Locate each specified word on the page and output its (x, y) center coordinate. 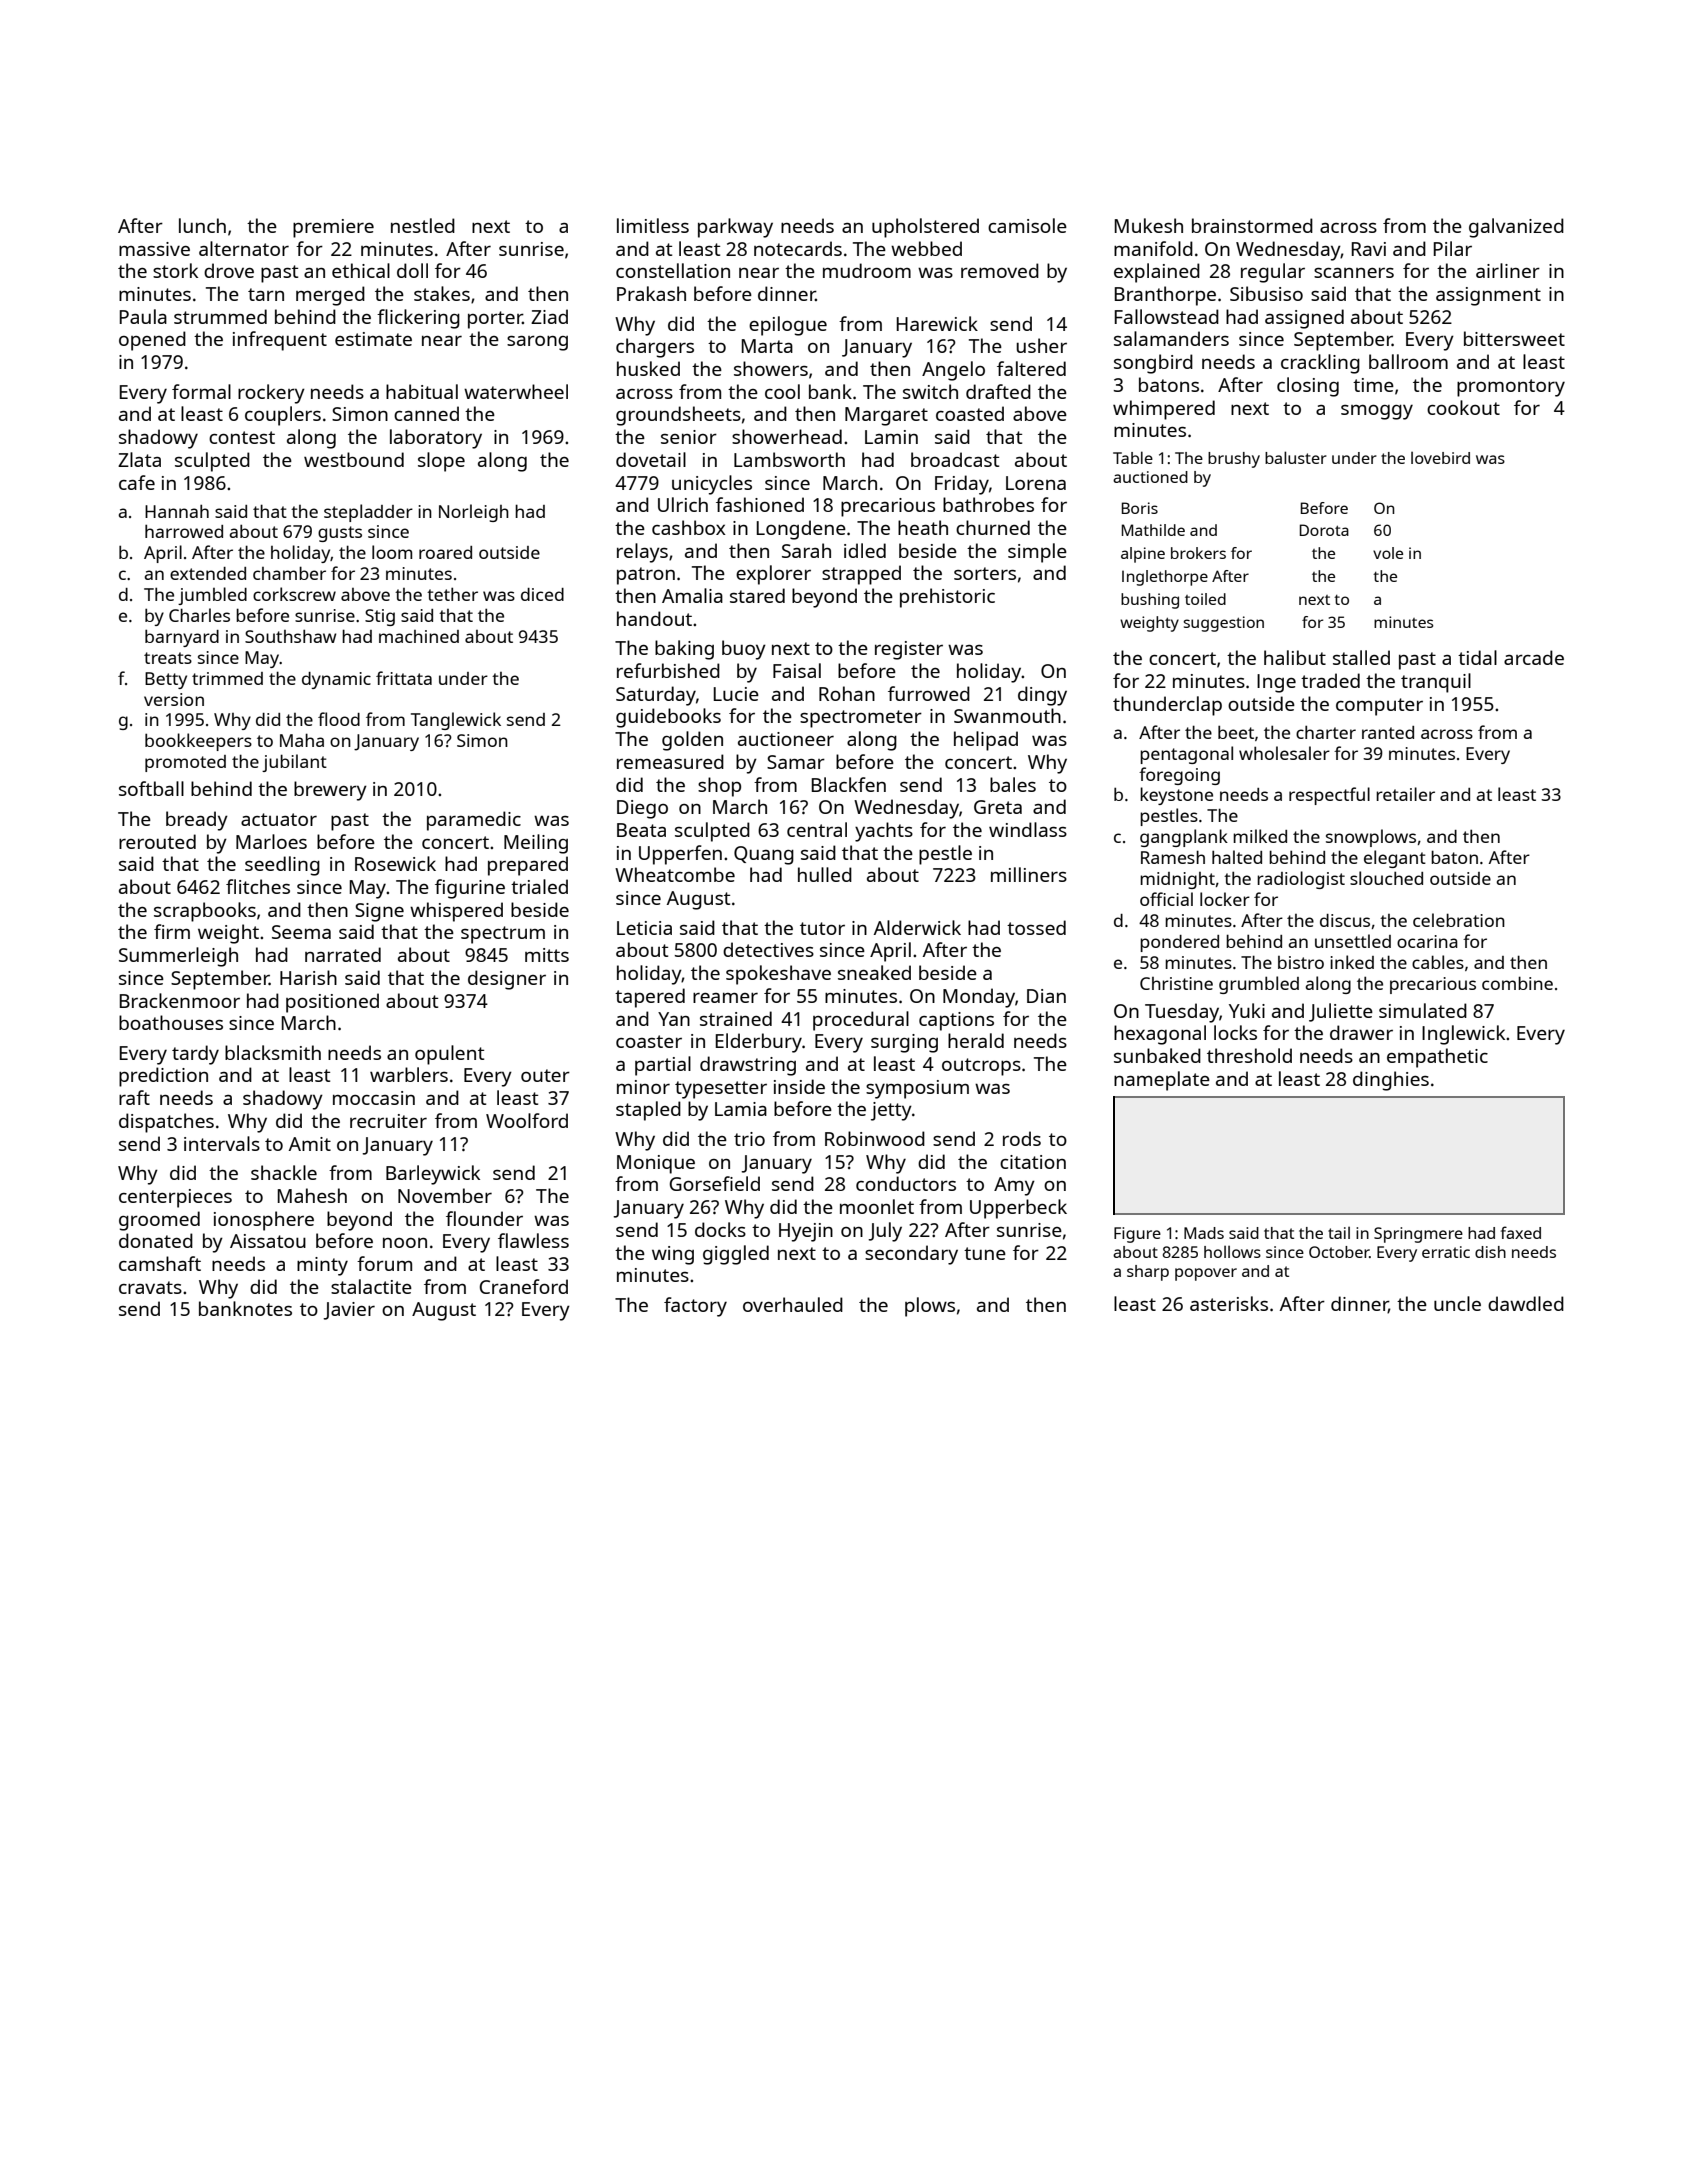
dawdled (1526, 1303)
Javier (349, 1311)
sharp (1148, 1273)
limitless (653, 225)
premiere (333, 228)
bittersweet (1514, 338)
